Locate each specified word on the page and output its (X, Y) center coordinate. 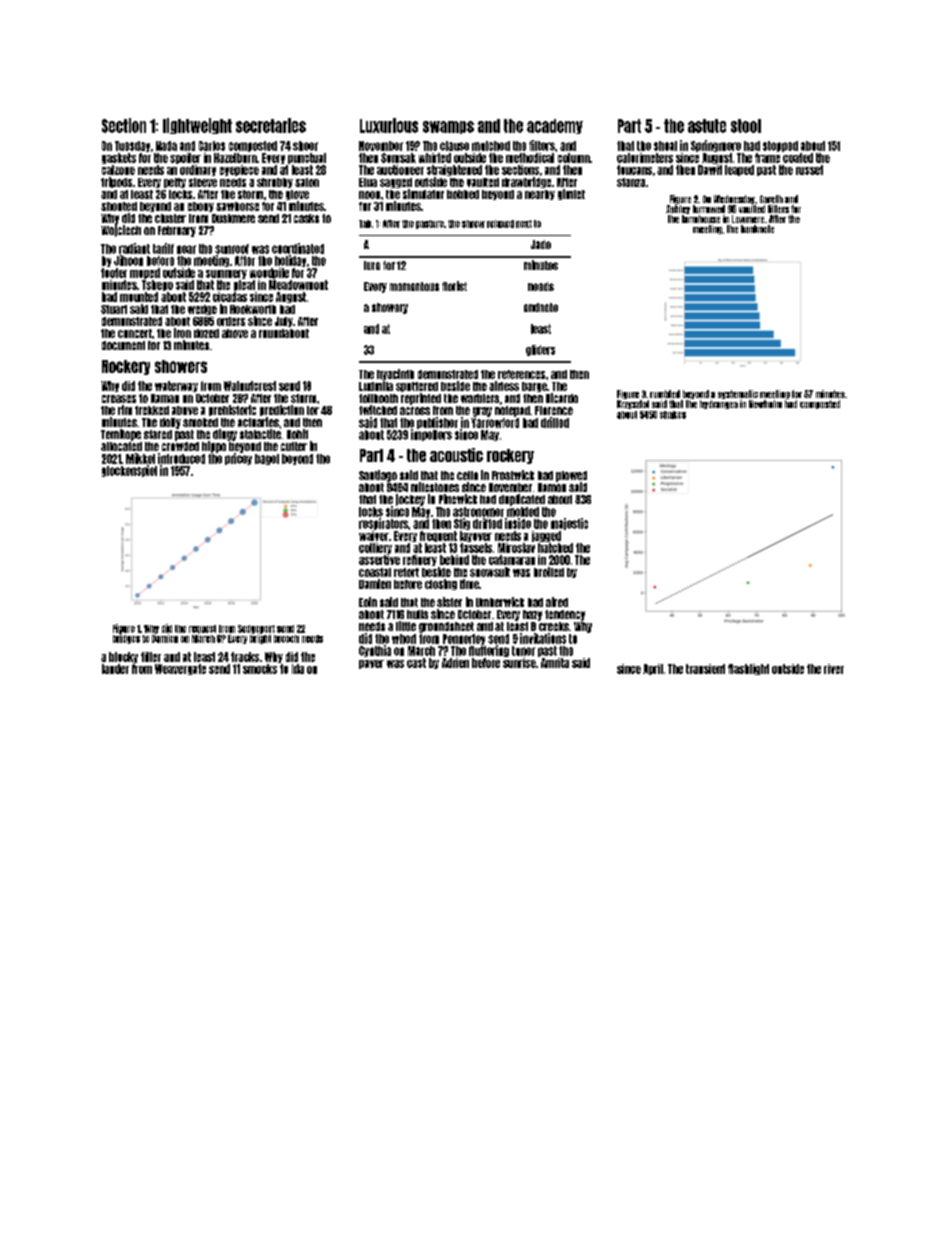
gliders (540, 350)
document (123, 345)
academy (555, 126)
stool (746, 126)
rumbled (665, 394)
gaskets (119, 158)
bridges (126, 639)
